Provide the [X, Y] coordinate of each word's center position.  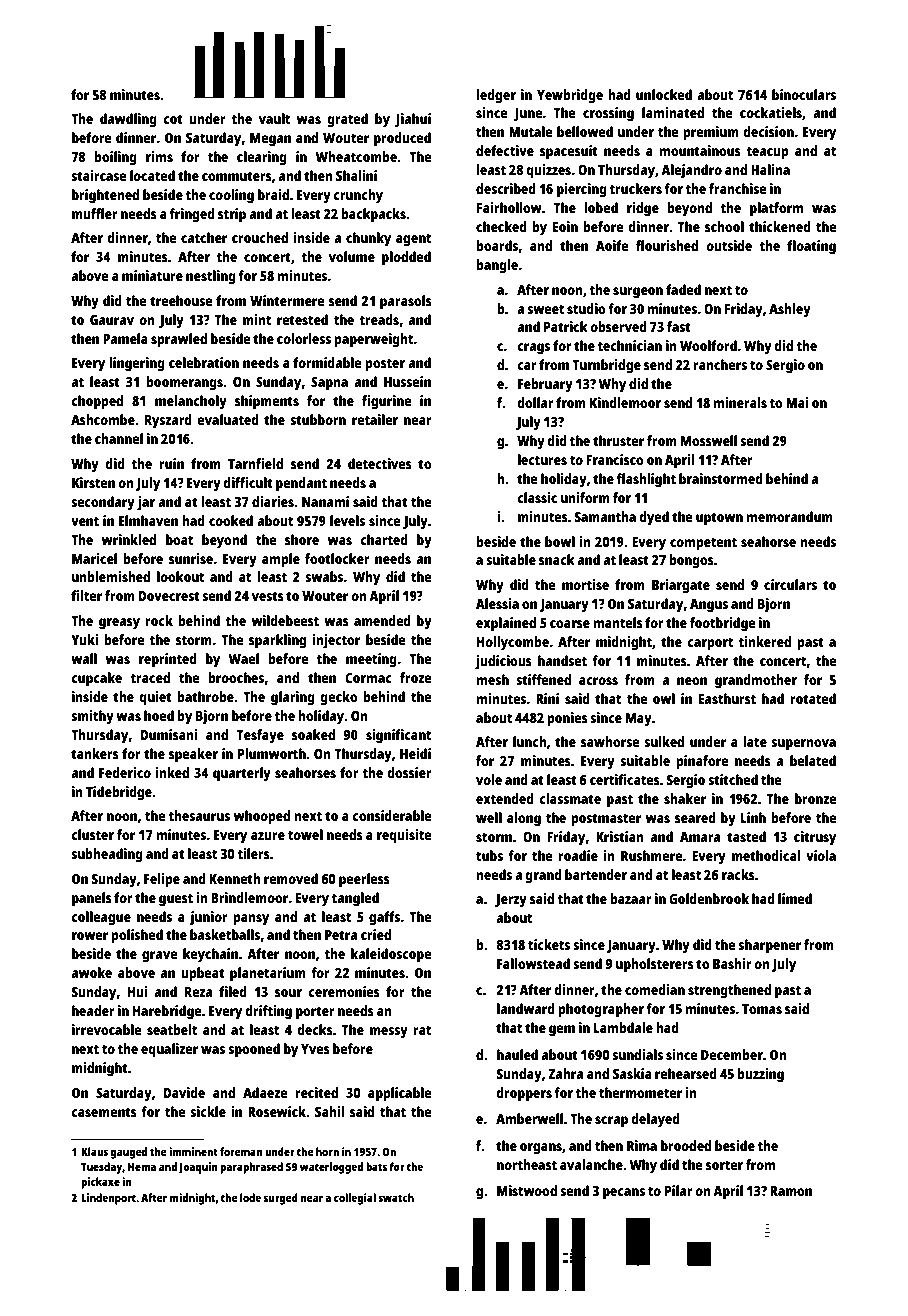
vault [274, 118]
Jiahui [413, 120]
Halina [770, 169]
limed [795, 898]
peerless [364, 880]
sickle [208, 1111]
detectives [380, 463]
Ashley [790, 310]
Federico [125, 772]
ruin [171, 463]
